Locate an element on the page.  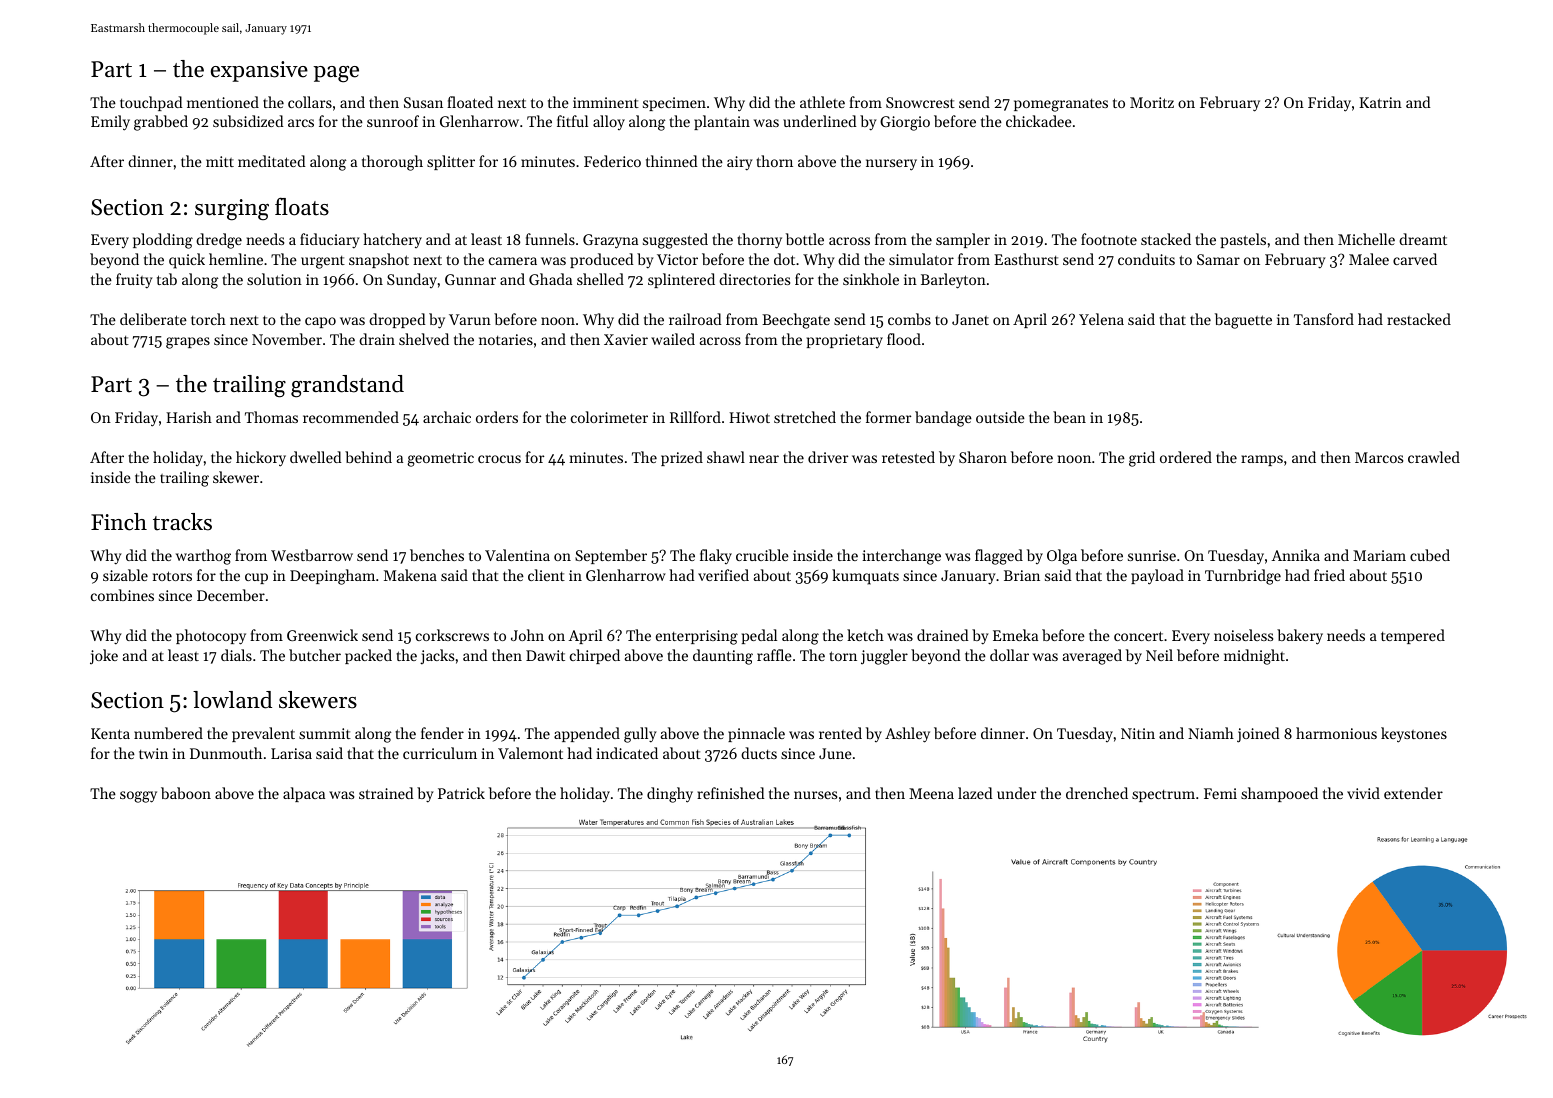
nurses is located at coordinates (815, 795).
